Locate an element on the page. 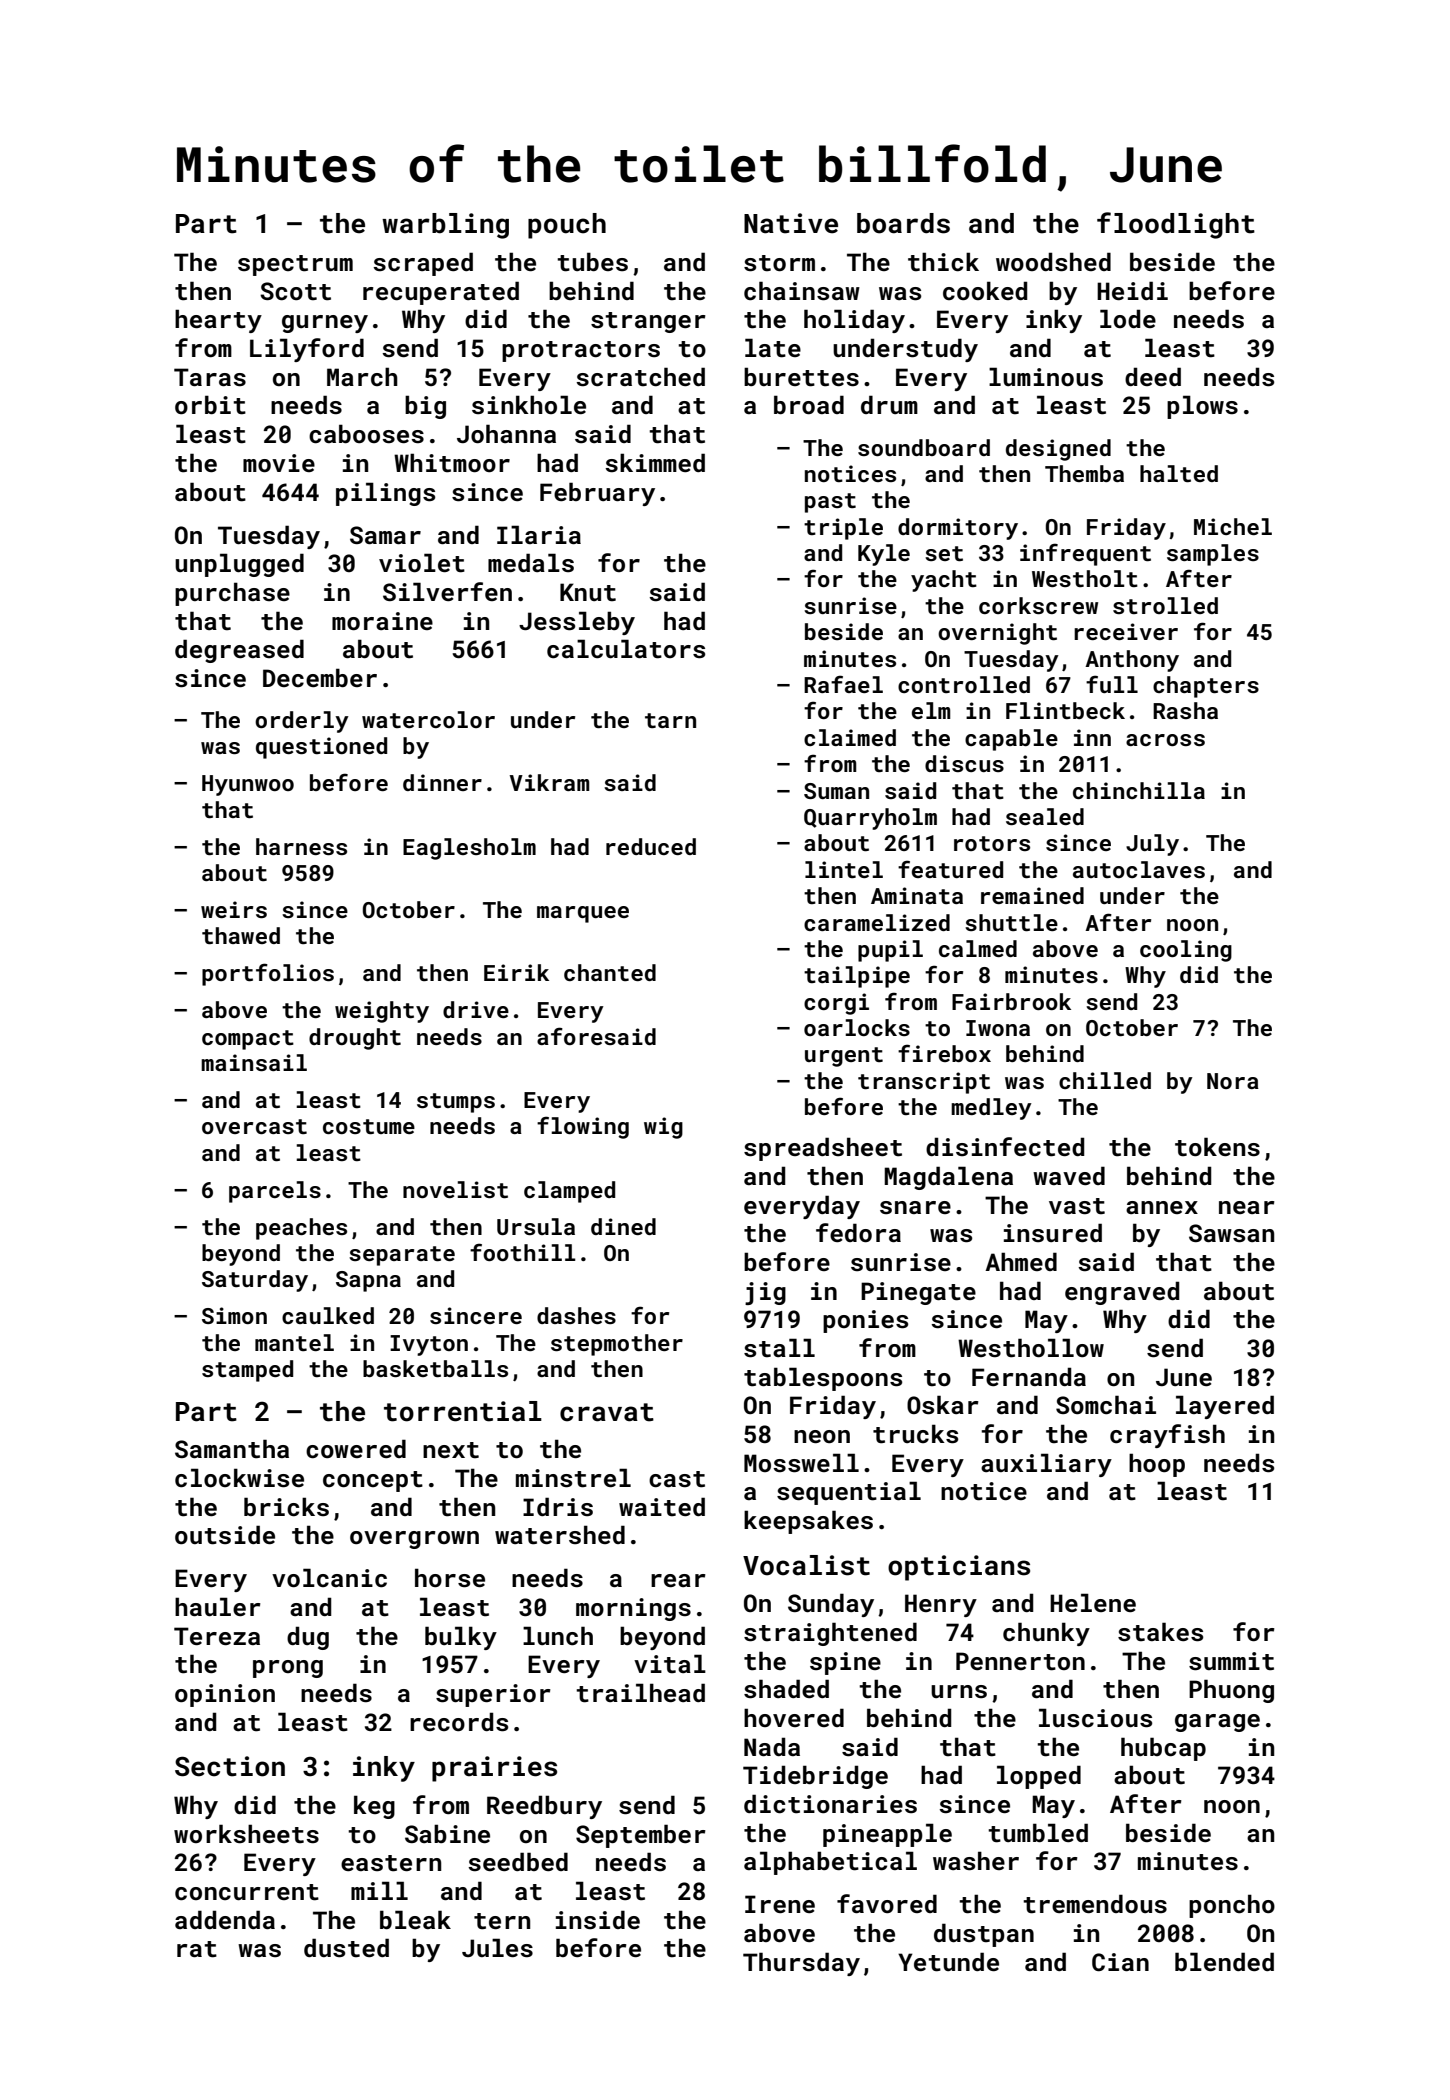  spreadsheet is located at coordinates (823, 1149).
